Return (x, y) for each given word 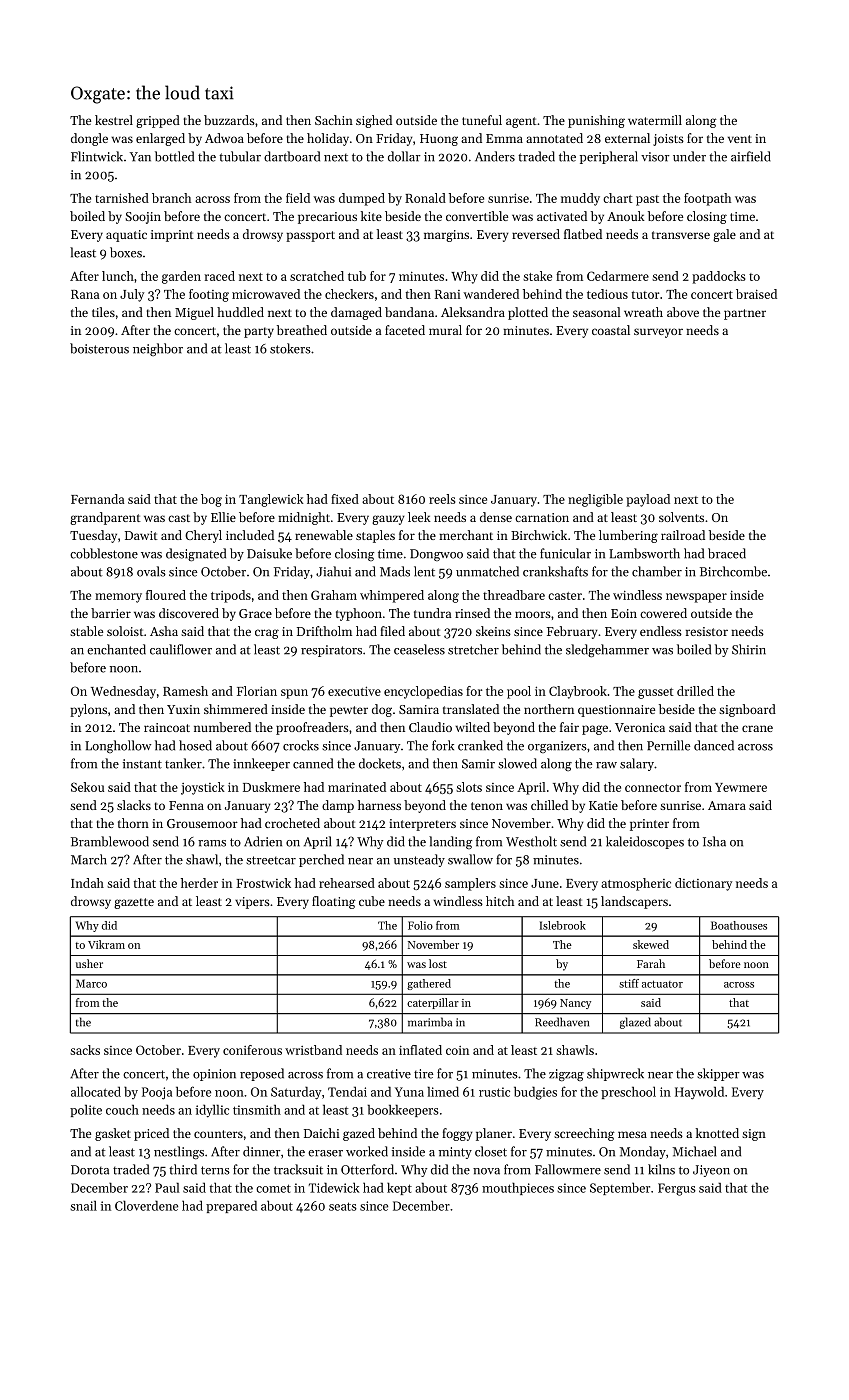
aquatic (126, 236)
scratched (317, 276)
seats (343, 1206)
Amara (727, 805)
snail (83, 1206)
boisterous (99, 348)
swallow (470, 859)
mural (445, 330)
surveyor (658, 333)
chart (617, 198)
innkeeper (261, 764)
